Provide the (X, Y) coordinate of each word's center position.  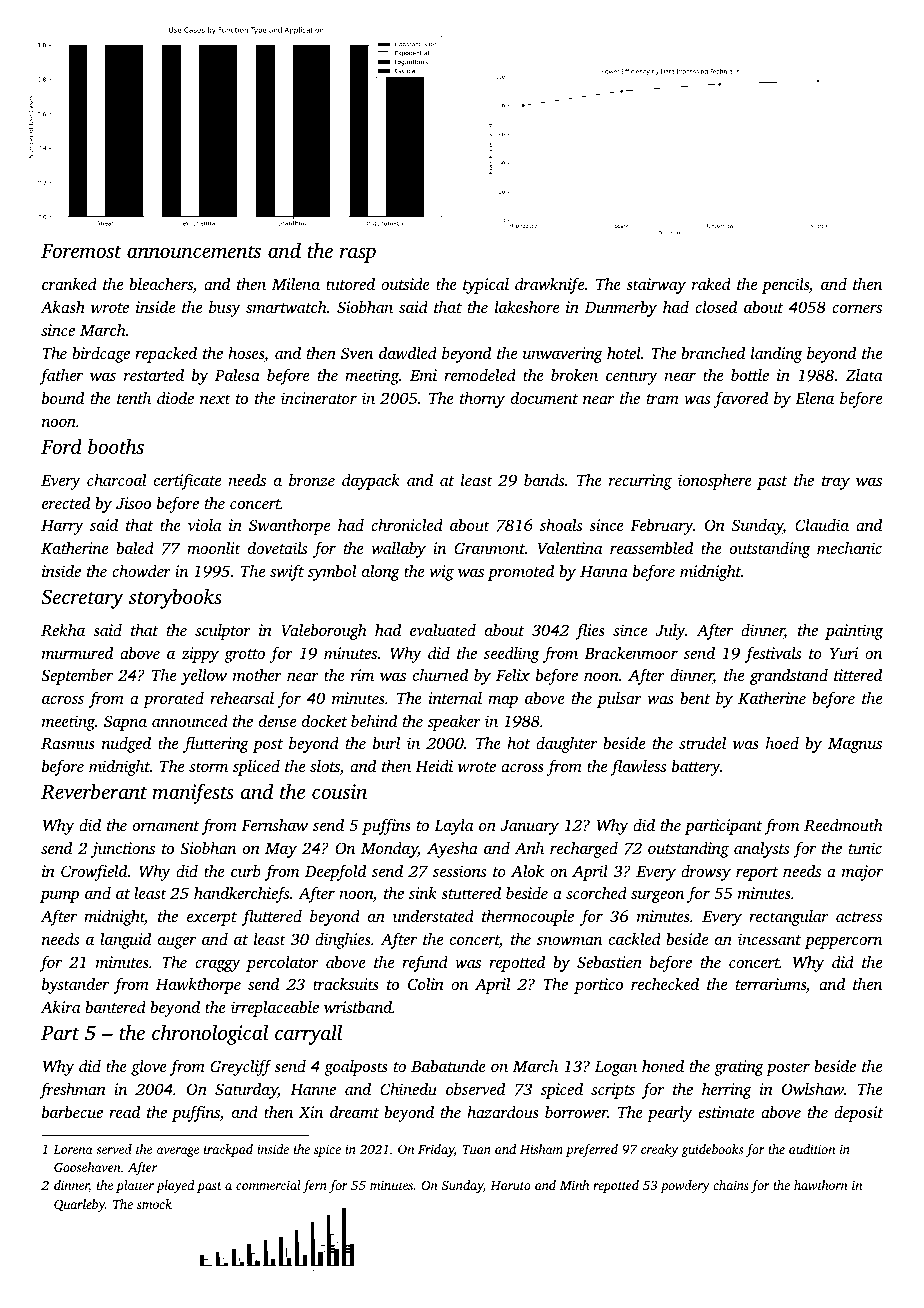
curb (246, 871)
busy (225, 309)
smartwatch (286, 306)
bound (63, 397)
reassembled (651, 547)
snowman (569, 941)
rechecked (665, 983)
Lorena (73, 1149)
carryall (308, 1034)
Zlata (864, 375)
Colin (426, 984)
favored (741, 399)
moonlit (214, 547)
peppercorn (843, 943)
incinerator (319, 398)
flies (590, 631)
